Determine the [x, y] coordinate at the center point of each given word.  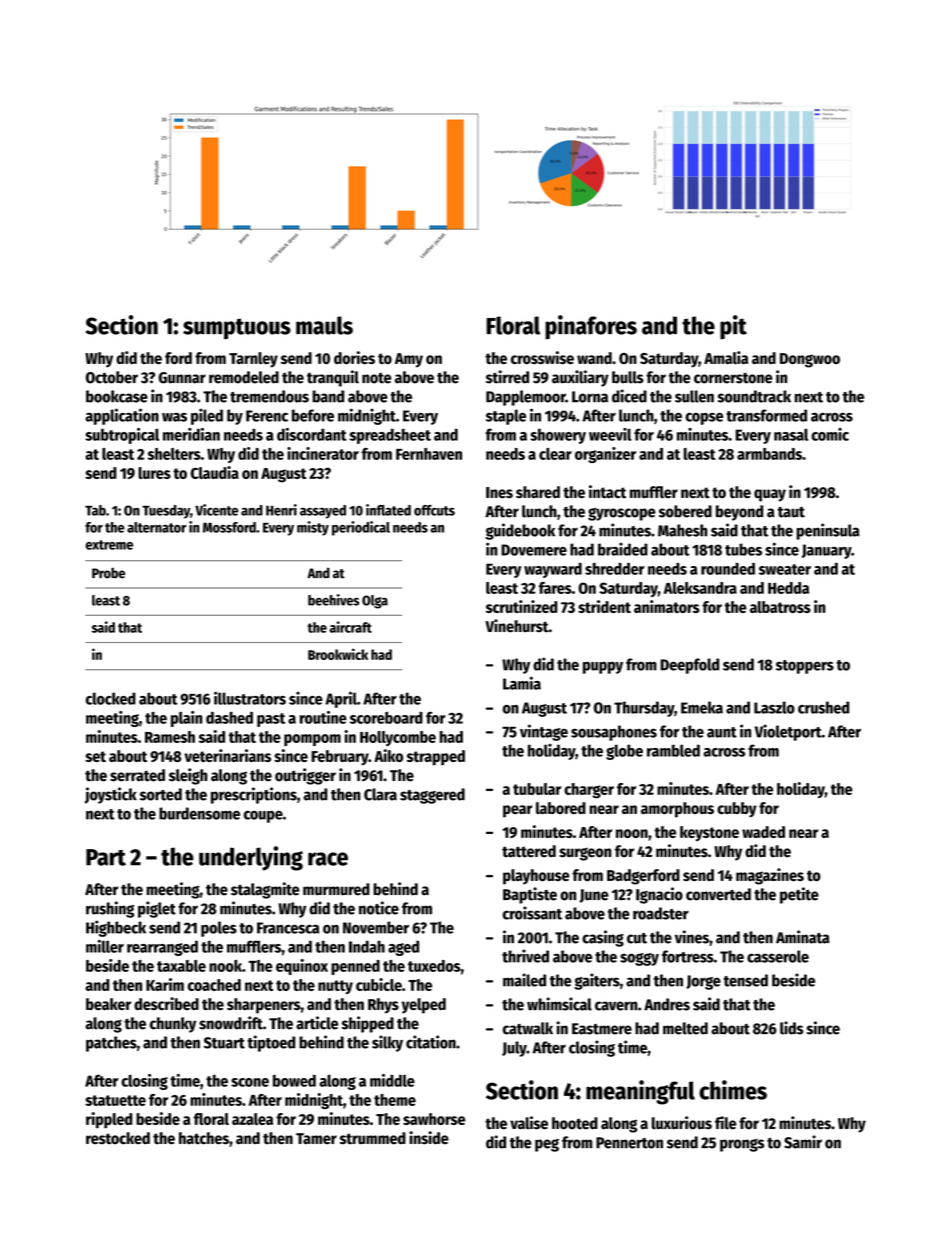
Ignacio [659, 895]
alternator [156, 527]
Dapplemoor [526, 398]
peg [547, 1145]
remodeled [244, 377]
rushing [110, 909]
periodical [361, 528]
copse [704, 419]
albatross [780, 607]
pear [518, 811]
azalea [252, 1119]
